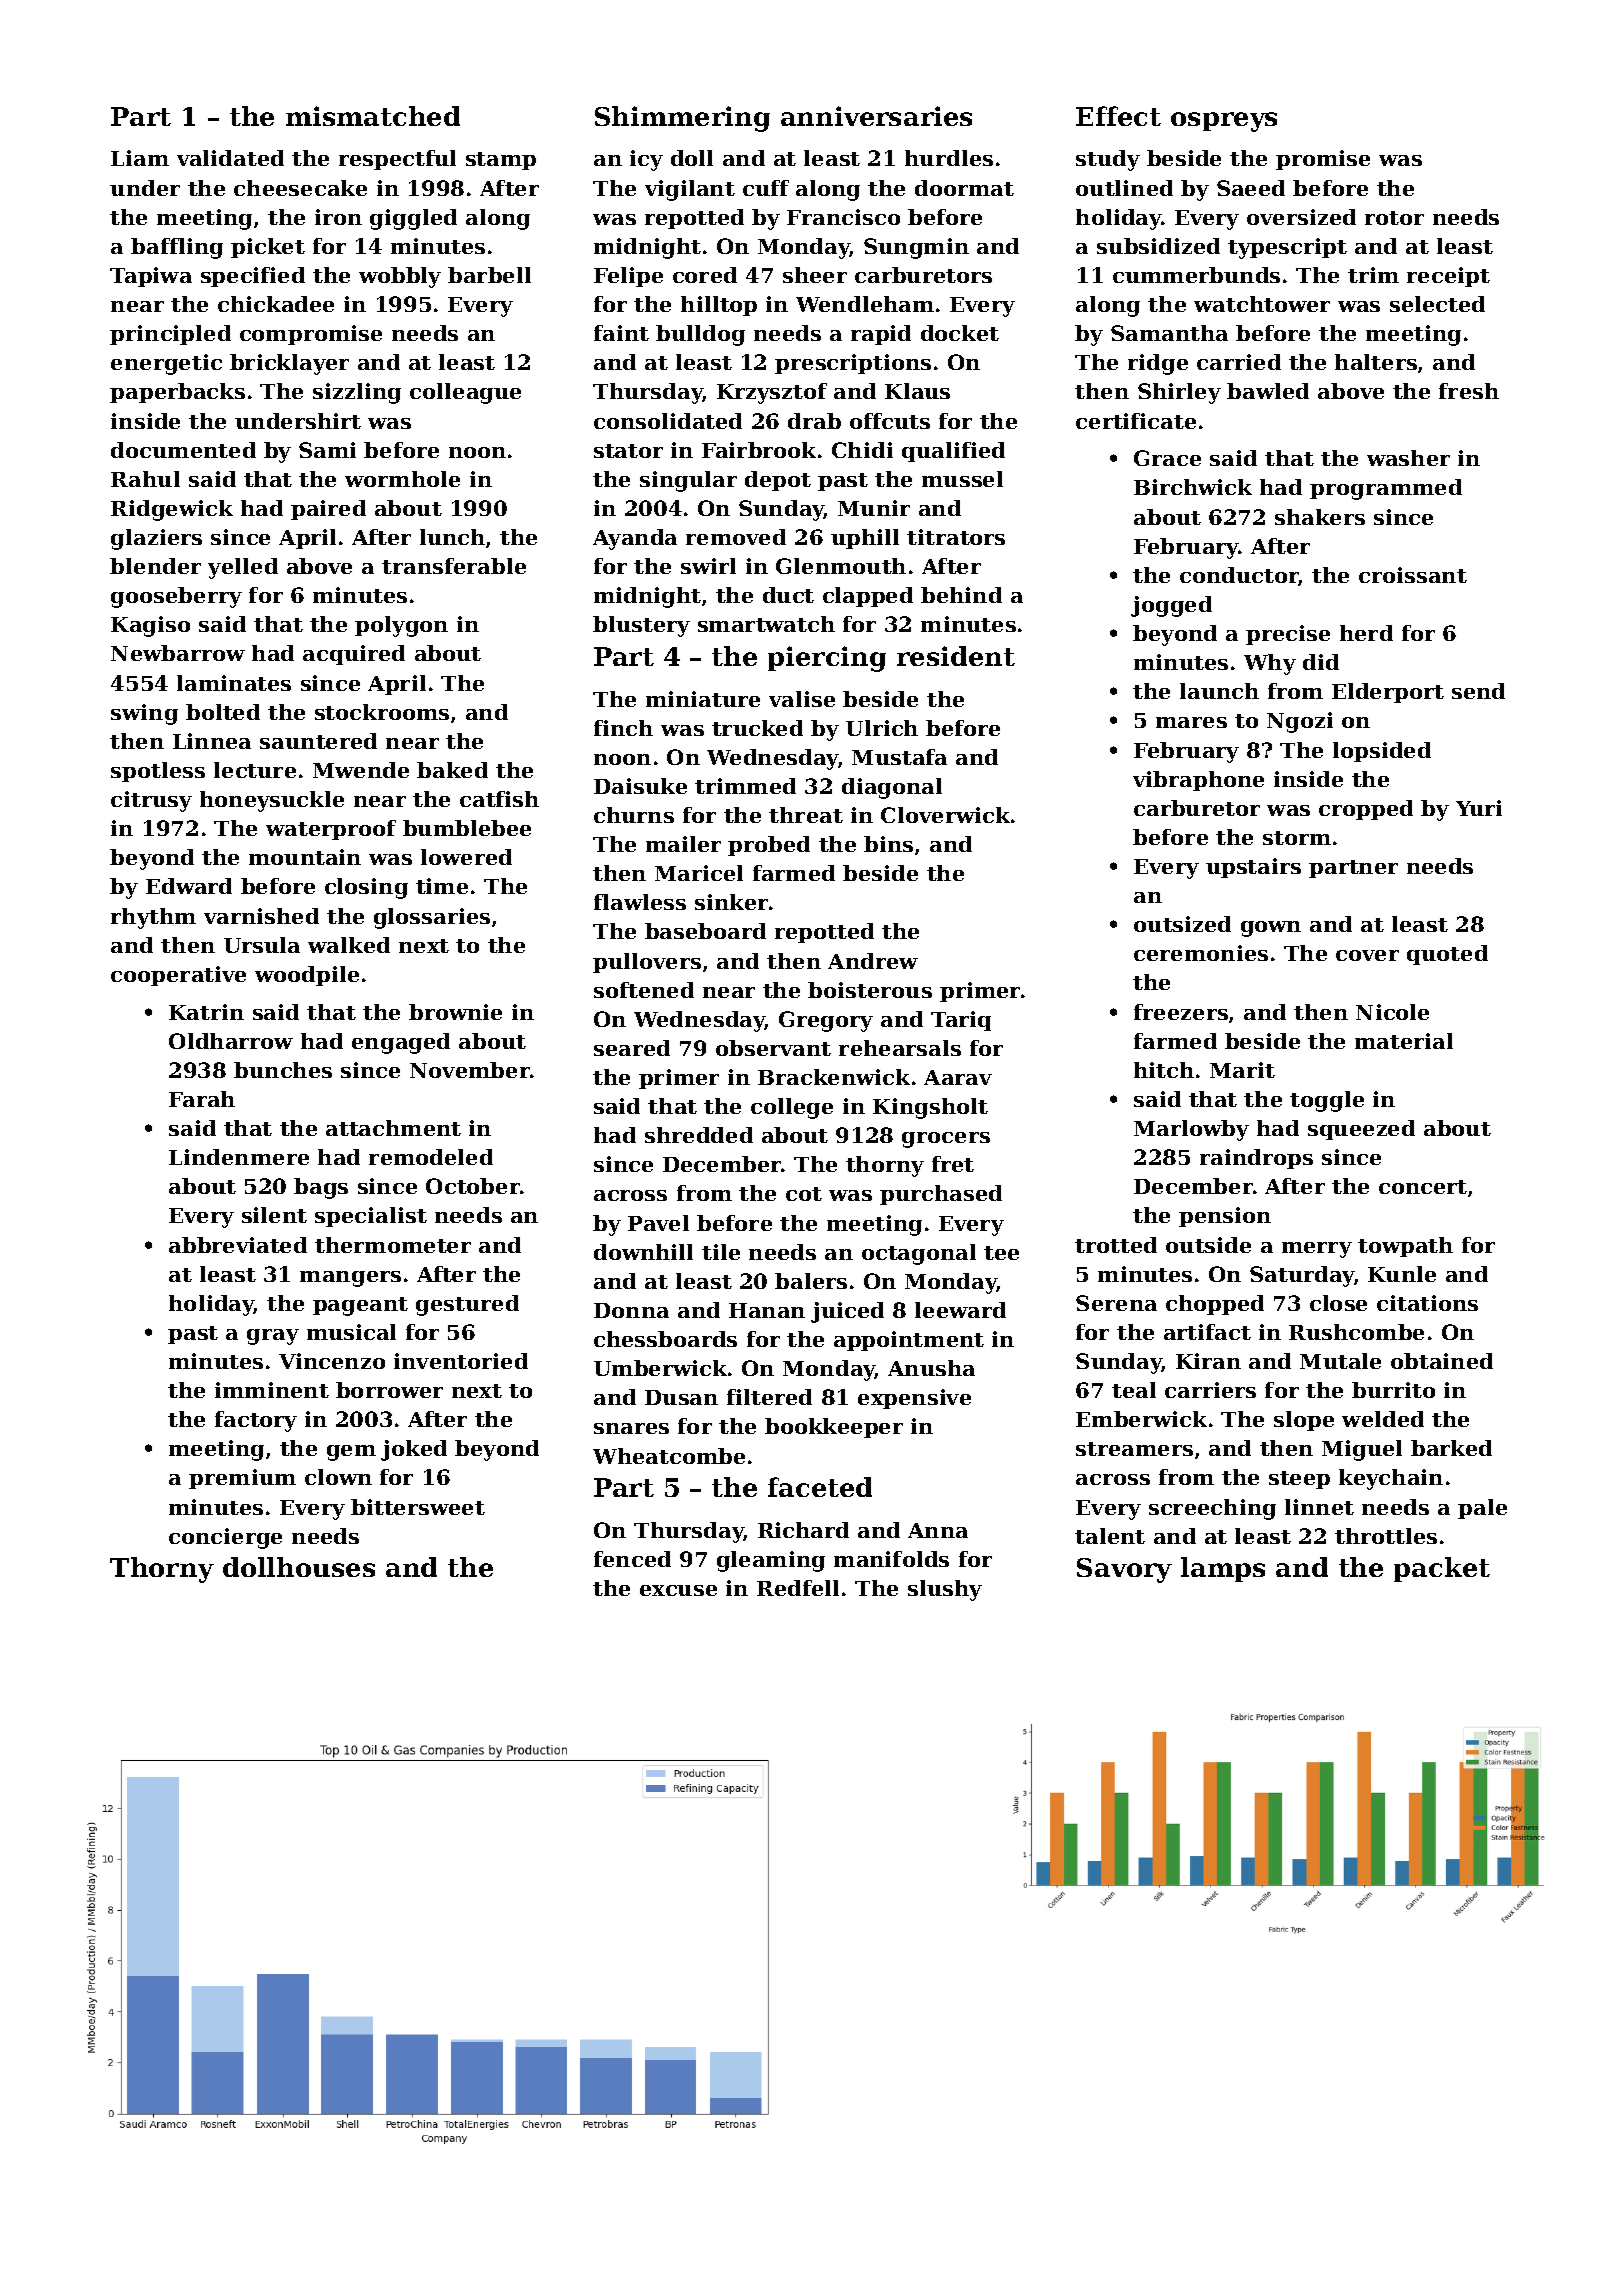  Describe the element at coordinates (1300, 722) in the screenshot. I see `Ngozi` at that location.
